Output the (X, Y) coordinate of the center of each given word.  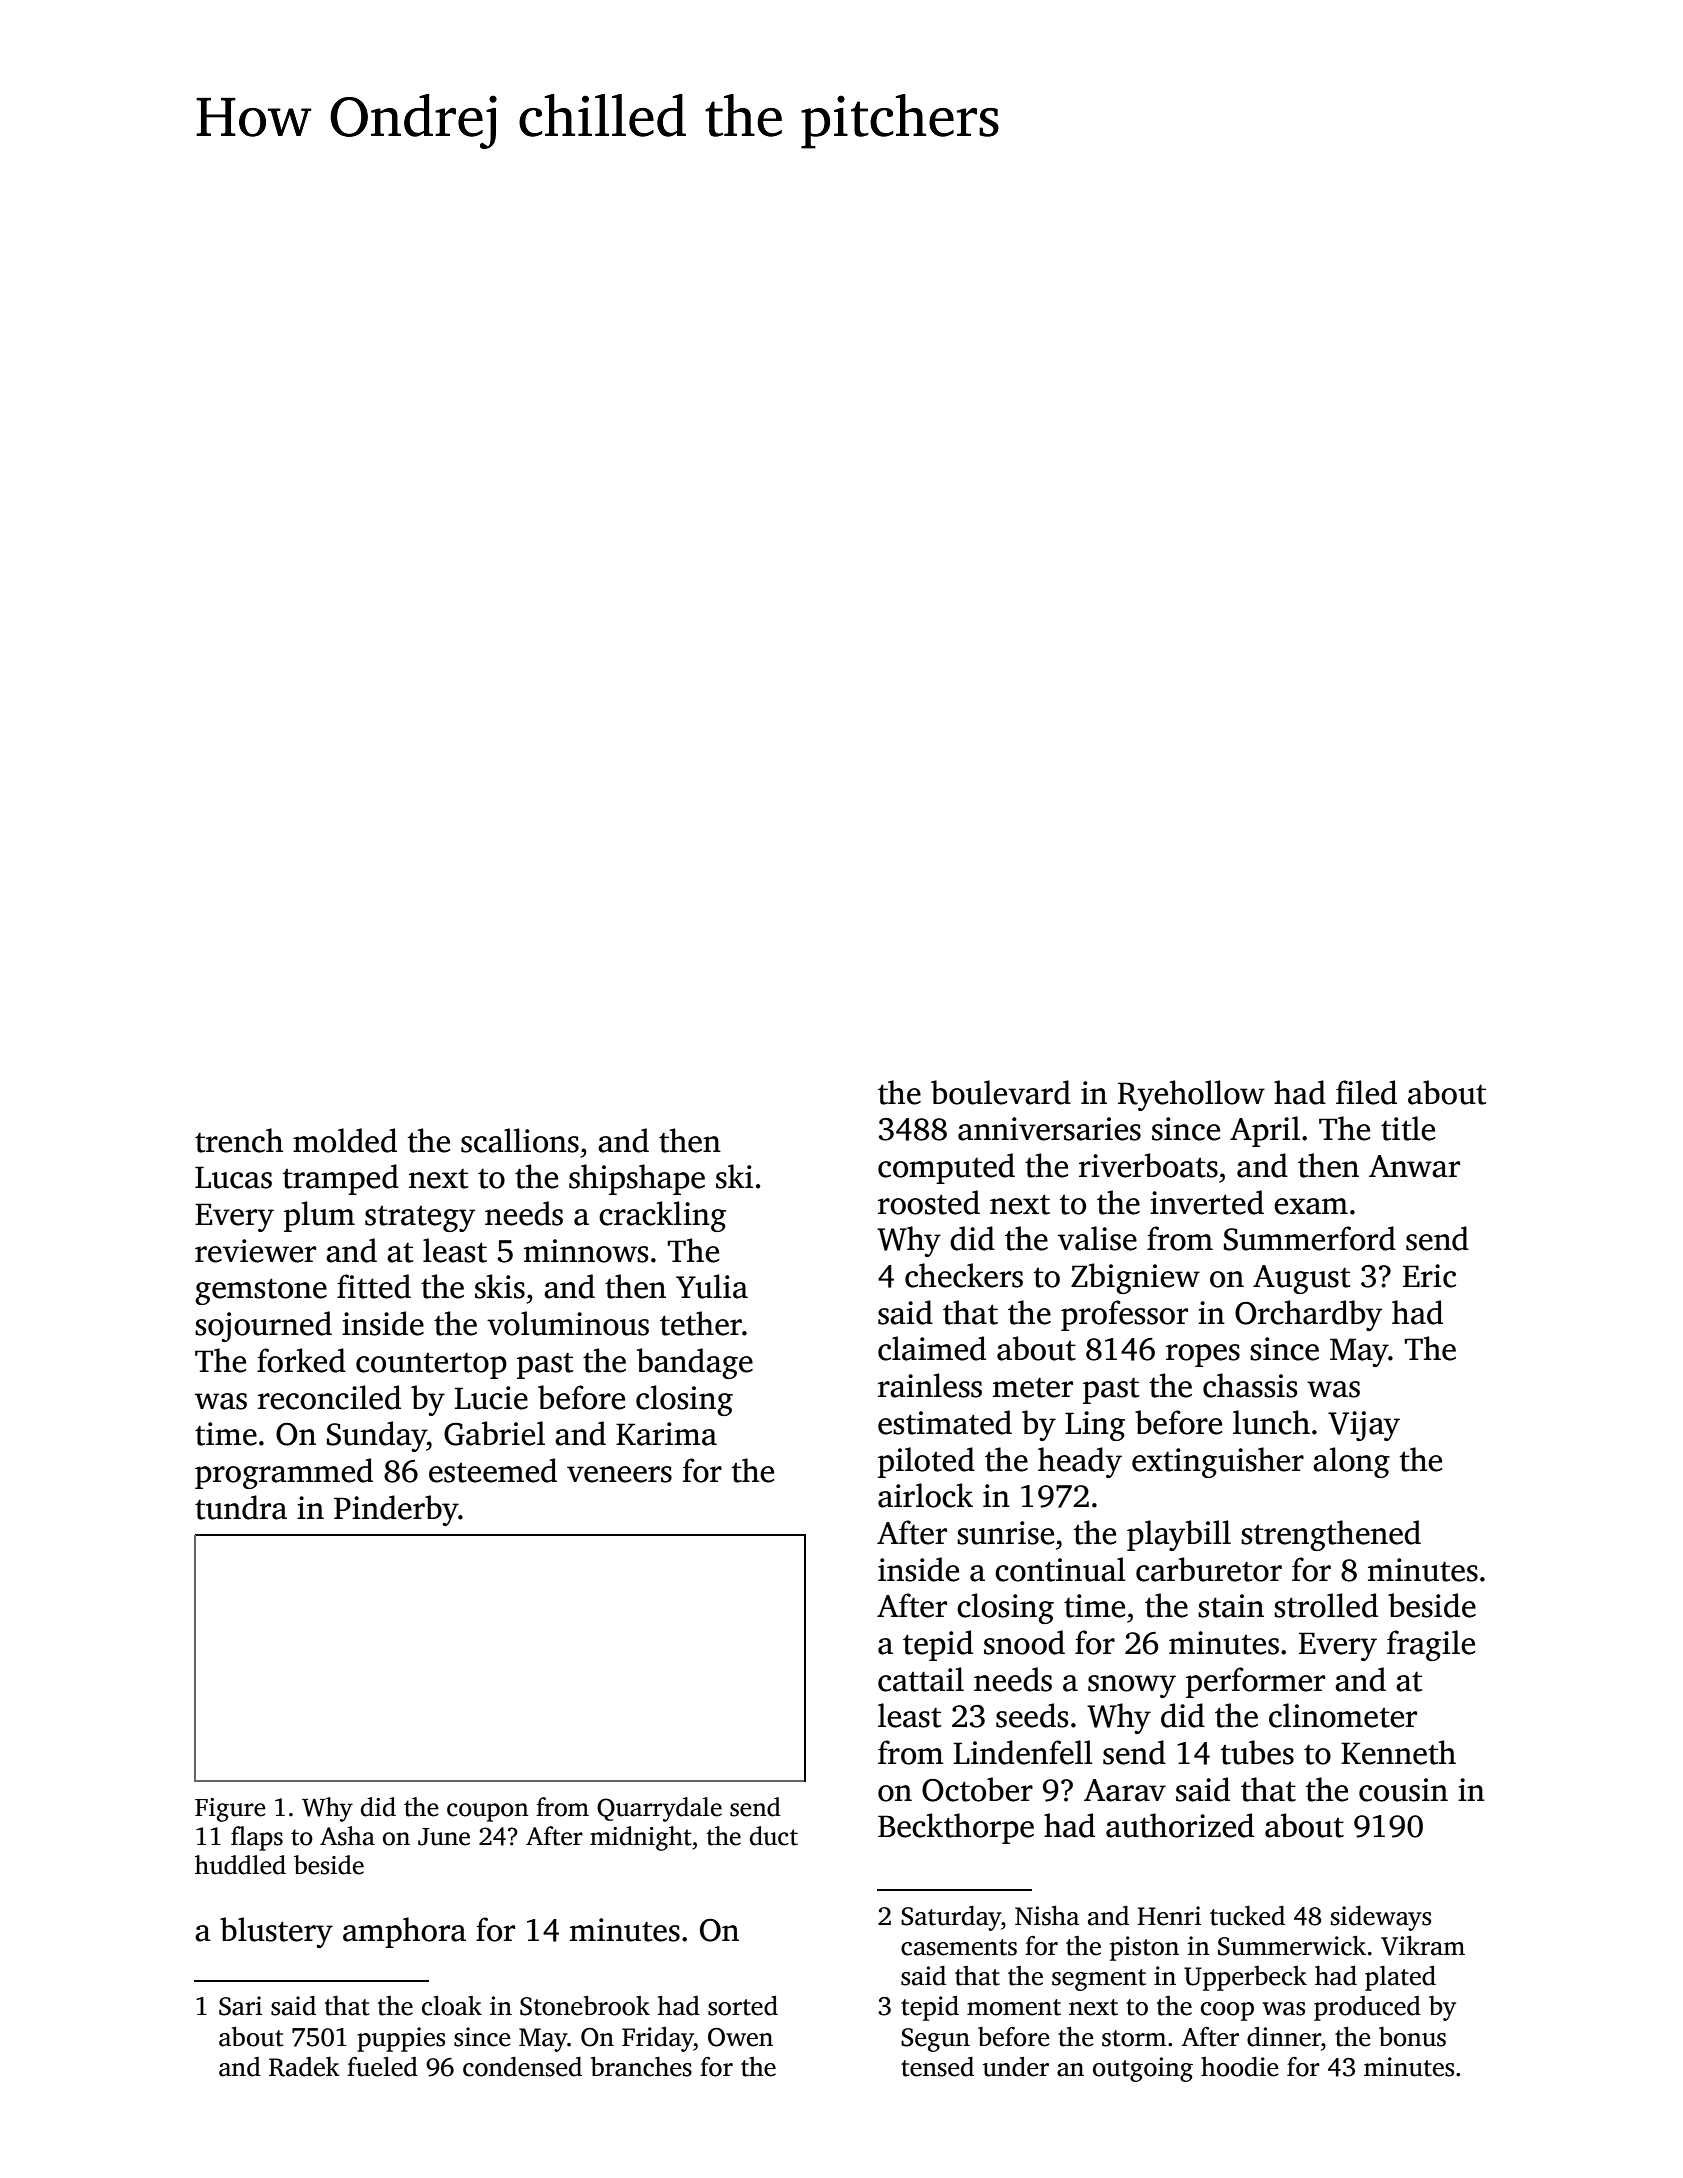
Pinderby (396, 1510)
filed (1366, 1092)
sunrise (1005, 1533)
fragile (1431, 1645)
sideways (1381, 1918)
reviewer (255, 1251)
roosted (929, 1202)
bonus (1412, 2037)
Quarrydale (659, 1809)
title (1408, 1128)
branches (641, 2067)
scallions (520, 1140)
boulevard (1001, 1092)
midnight (641, 1838)
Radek (304, 2067)
